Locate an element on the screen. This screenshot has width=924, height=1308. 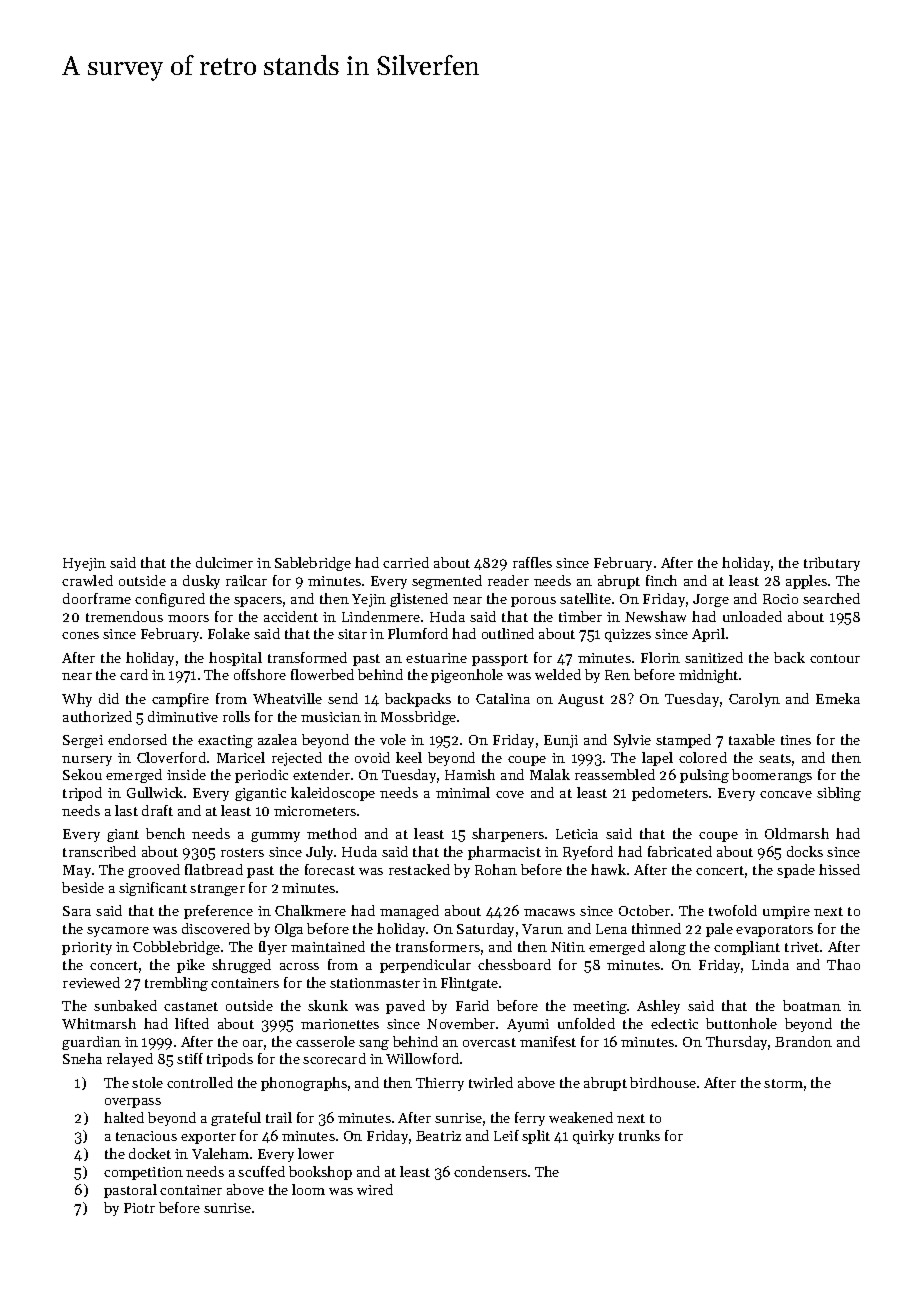
tributary is located at coordinates (832, 564).
